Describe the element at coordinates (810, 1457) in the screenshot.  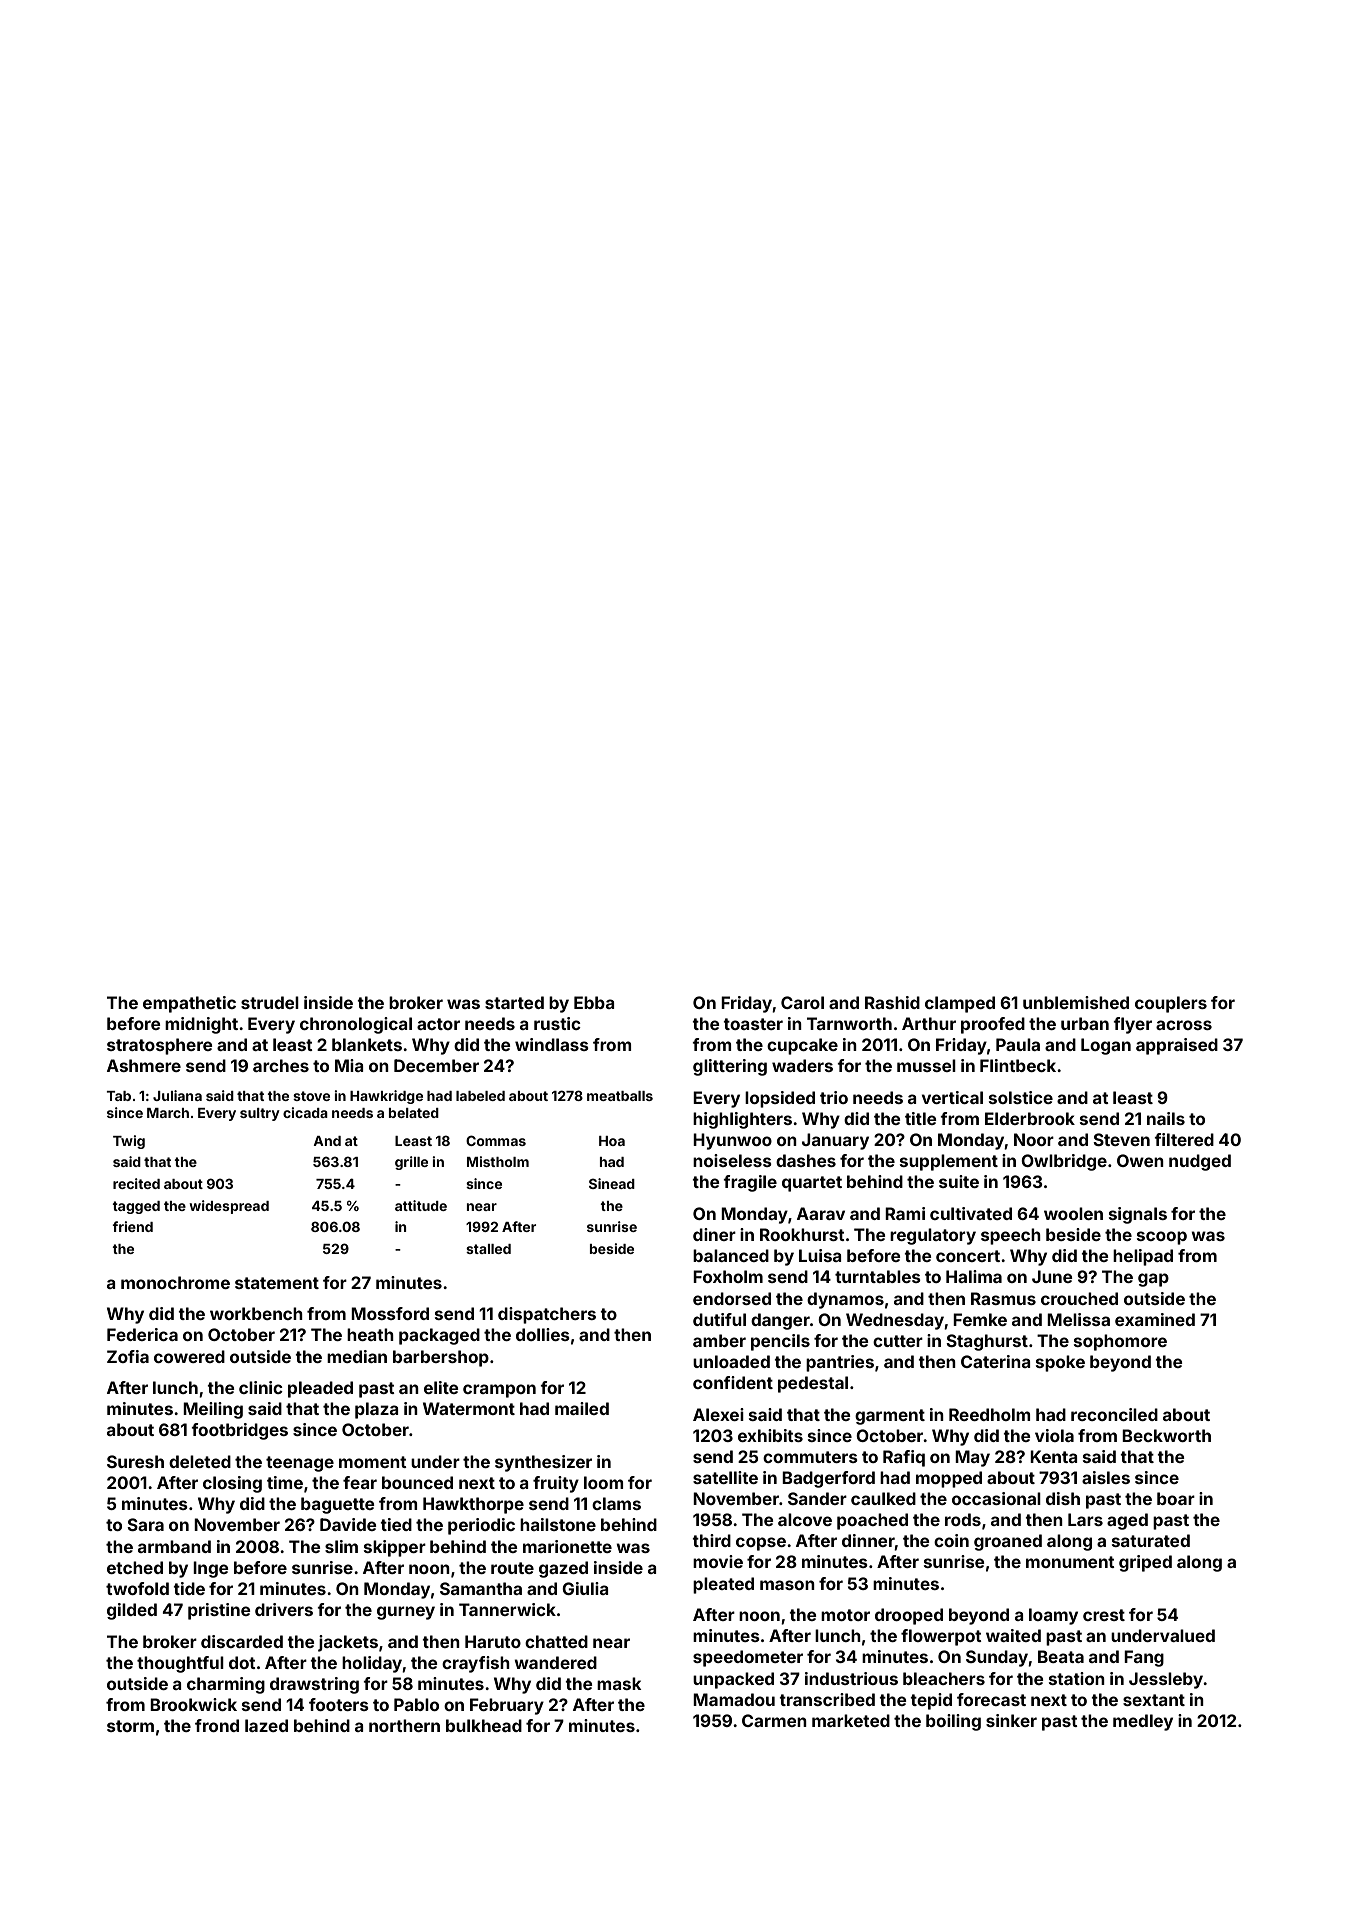
I see `commuters` at that location.
